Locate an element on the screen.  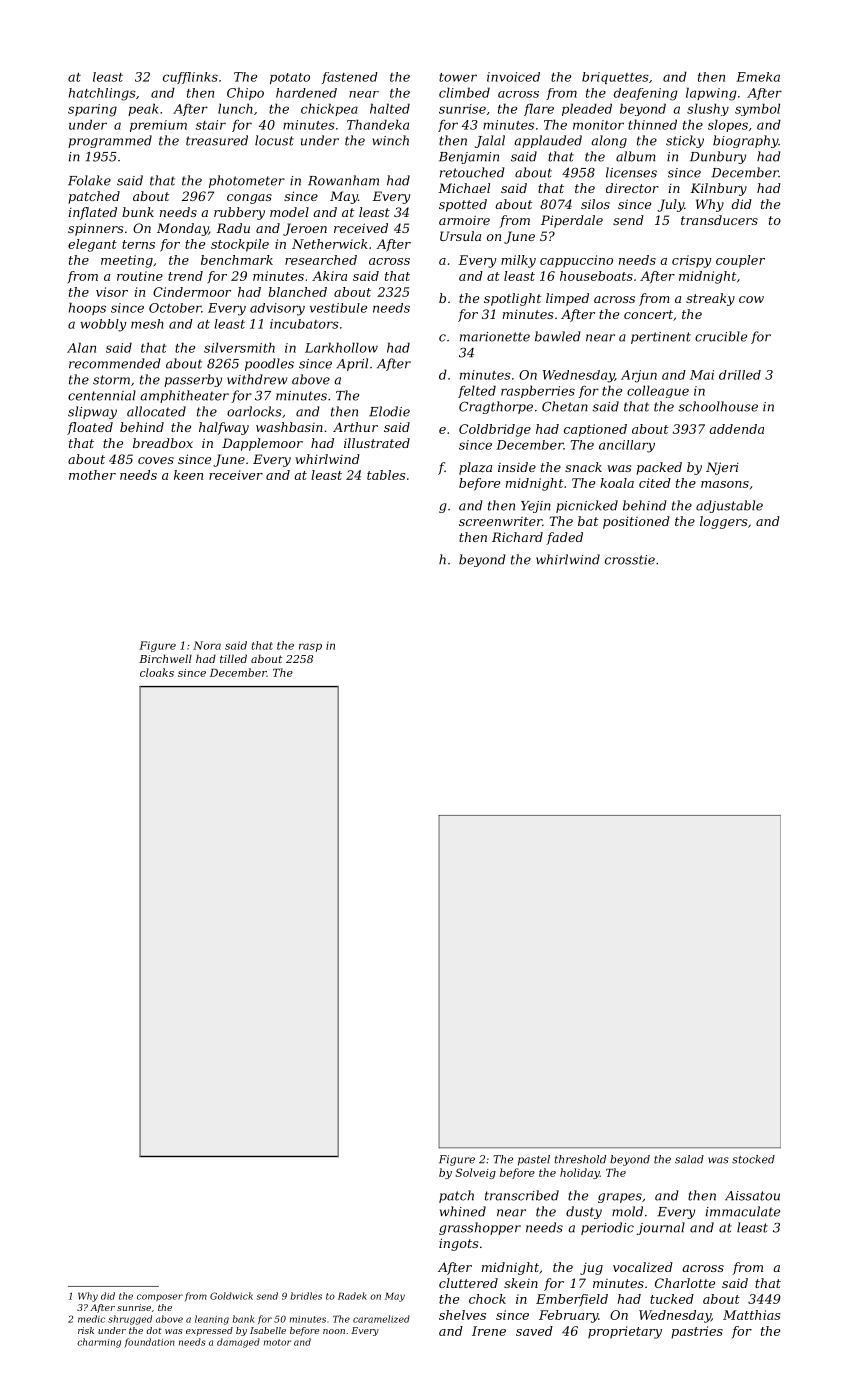
risk is located at coordinates (86, 1330).
